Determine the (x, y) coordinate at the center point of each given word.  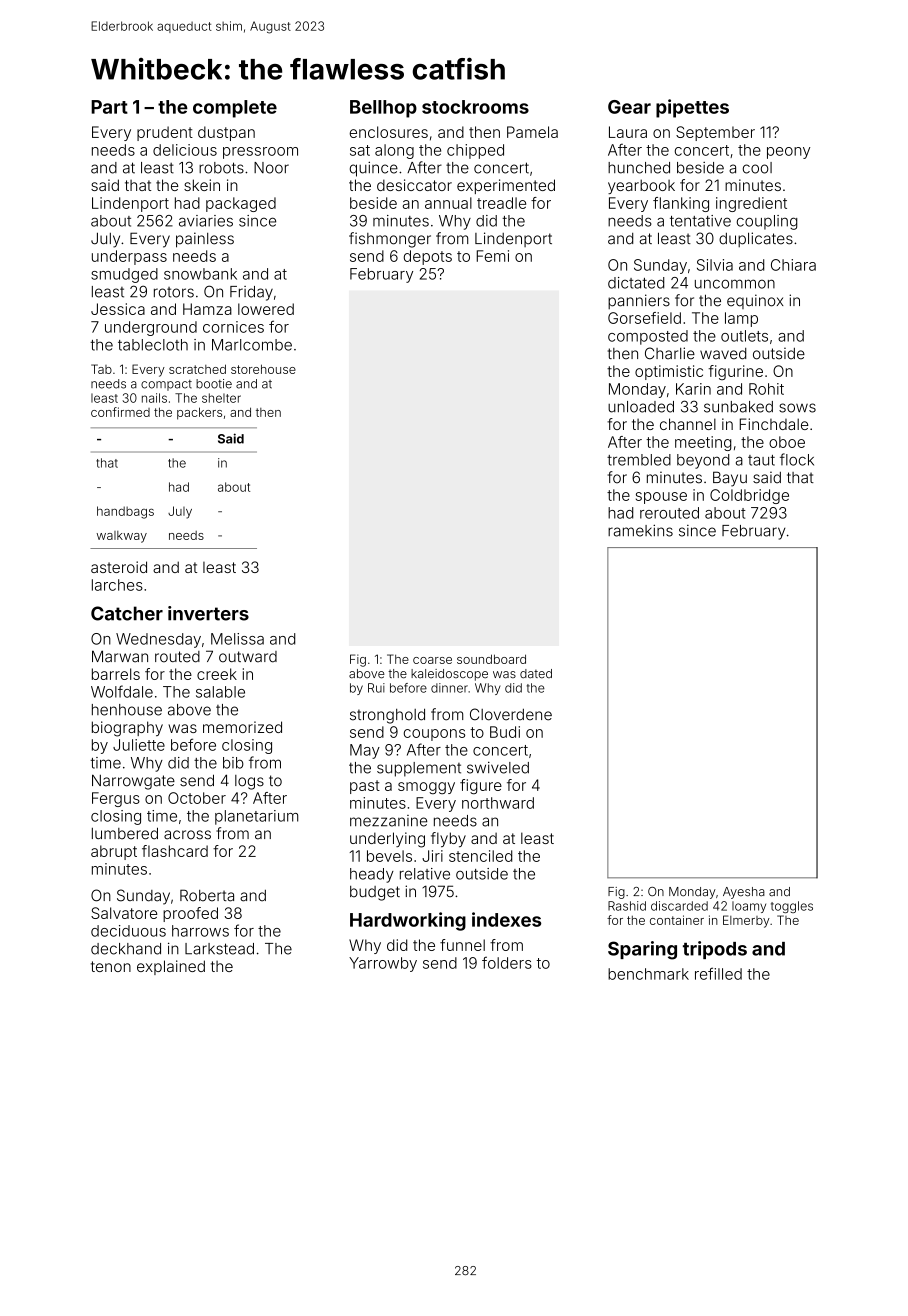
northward (498, 803)
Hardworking (408, 921)
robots (221, 168)
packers (199, 413)
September (715, 133)
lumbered (125, 833)
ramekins (640, 530)
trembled (639, 460)
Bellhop (383, 109)
